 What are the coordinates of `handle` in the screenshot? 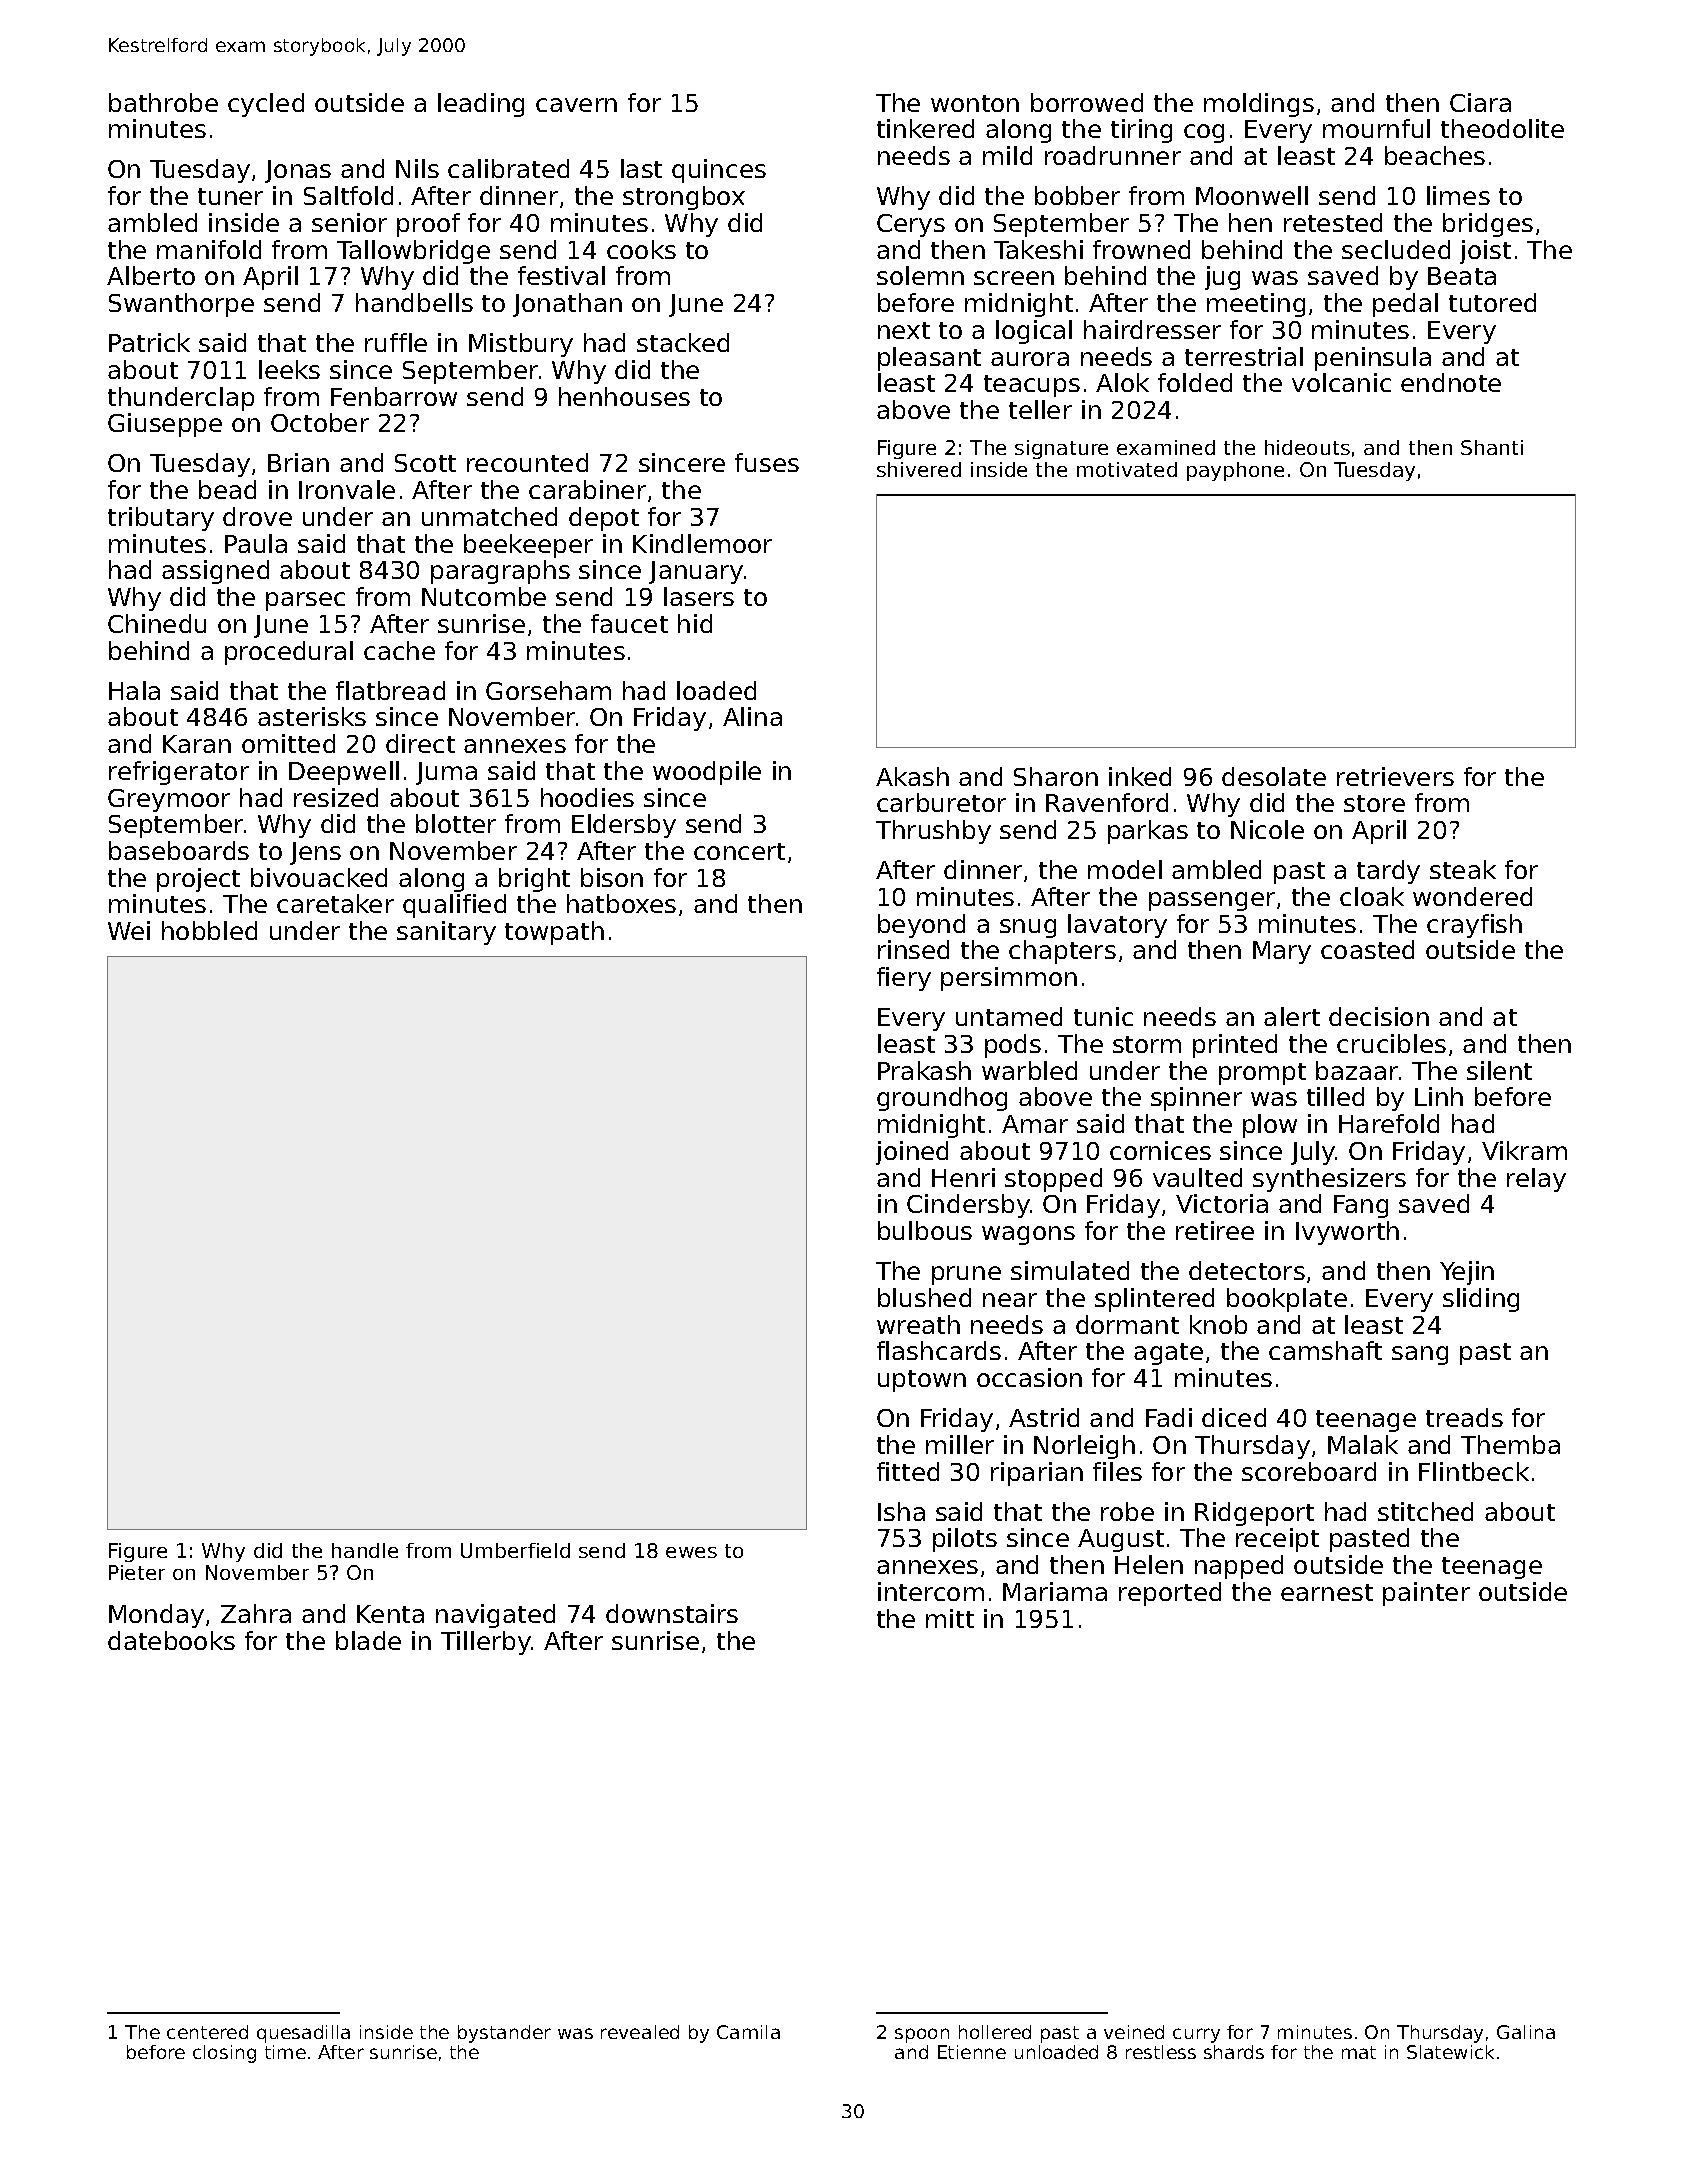 It's located at (365, 1550).
